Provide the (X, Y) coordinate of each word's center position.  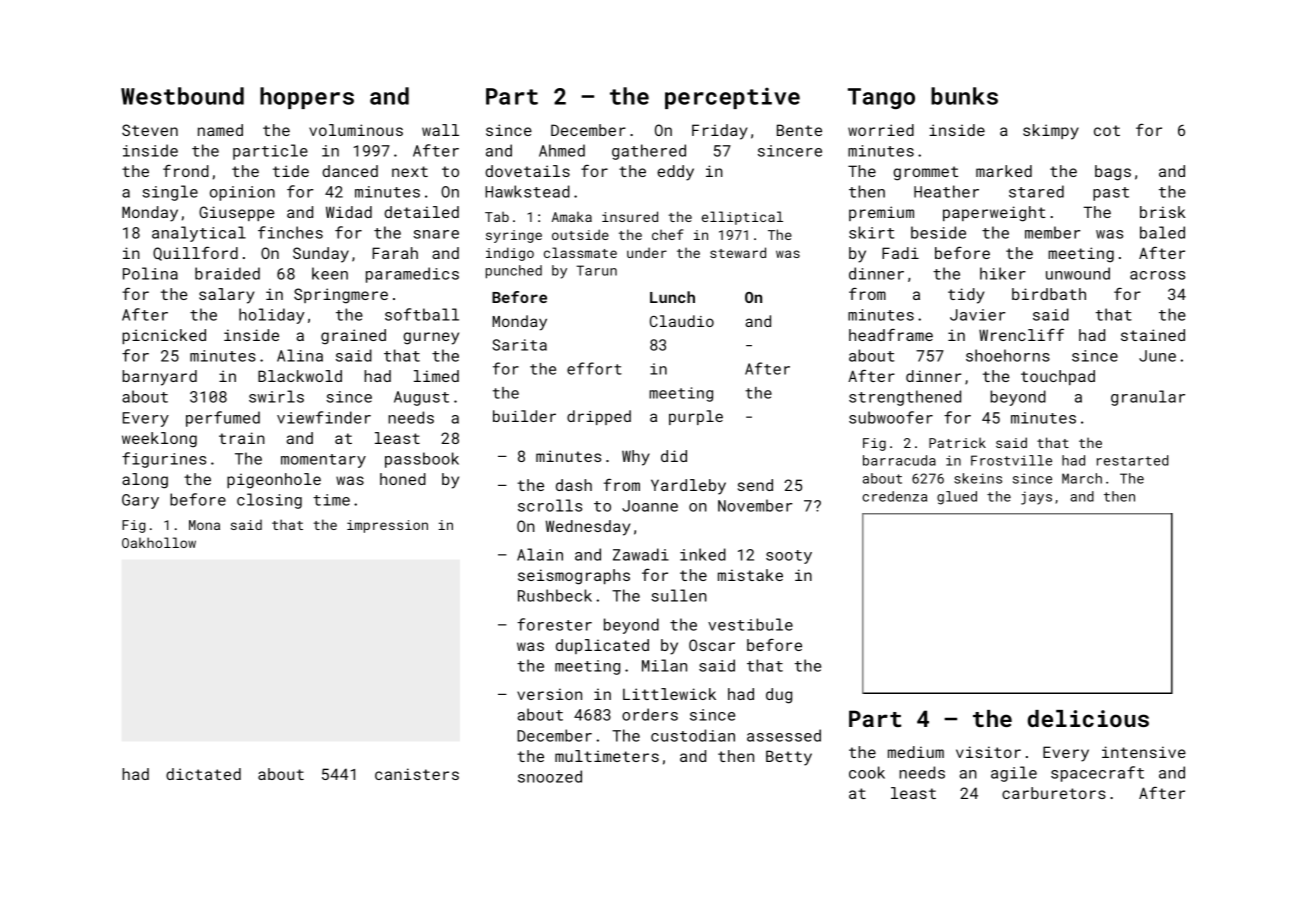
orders (650, 714)
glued (957, 498)
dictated (203, 774)
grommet (925, 173)
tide (291, 171)
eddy (675, 173)
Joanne (650, 506)
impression (387, 526)
